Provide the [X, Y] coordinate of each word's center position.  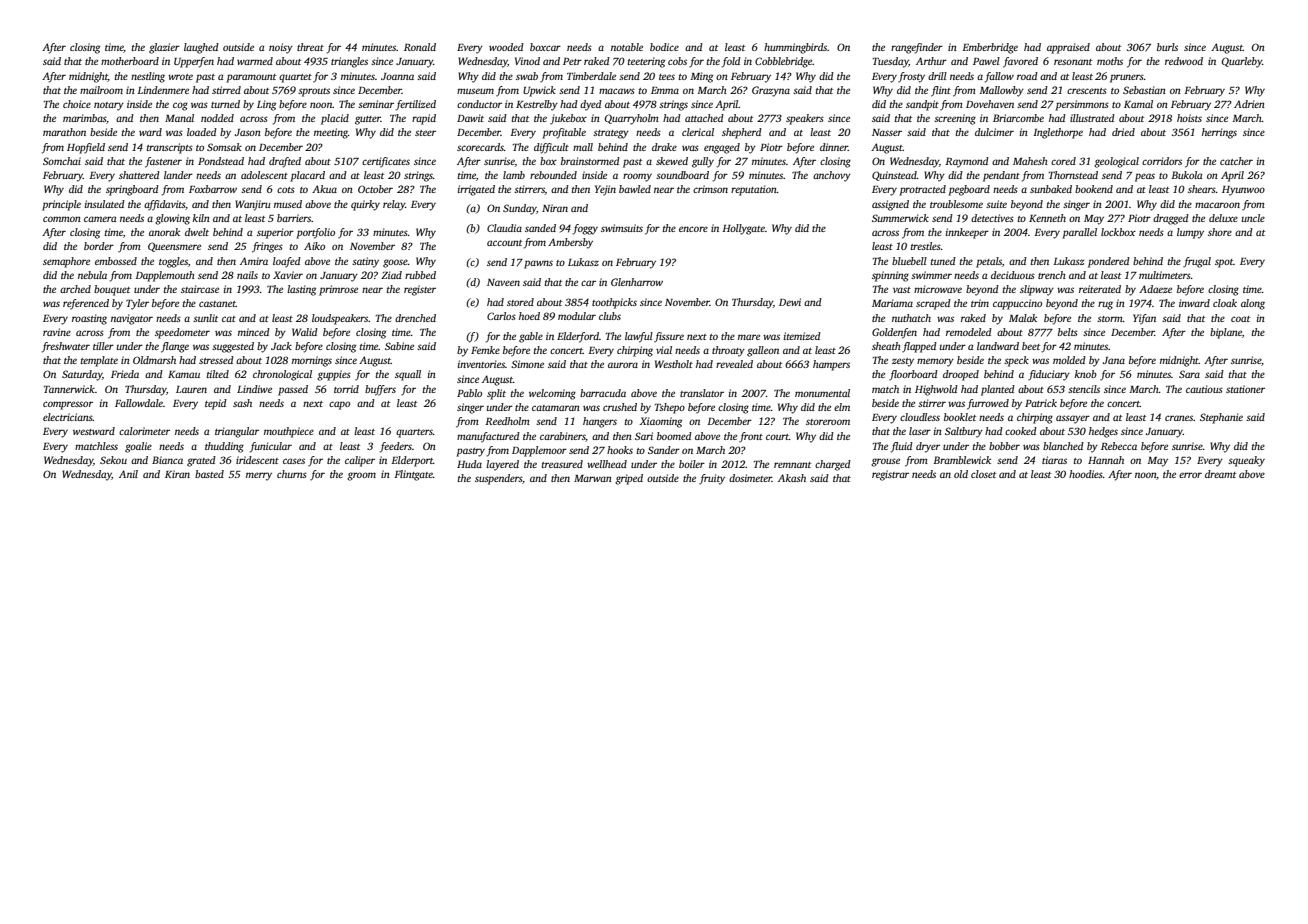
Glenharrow [637, 282]
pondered [1109, 262]
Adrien [1249, 104]
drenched [415, 318]
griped [629, 479]
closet [983, 474]
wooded [506, 47]
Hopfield [86, 148]
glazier [164, 48]
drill [937, 76]
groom [361, 476]
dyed [591, 105]
